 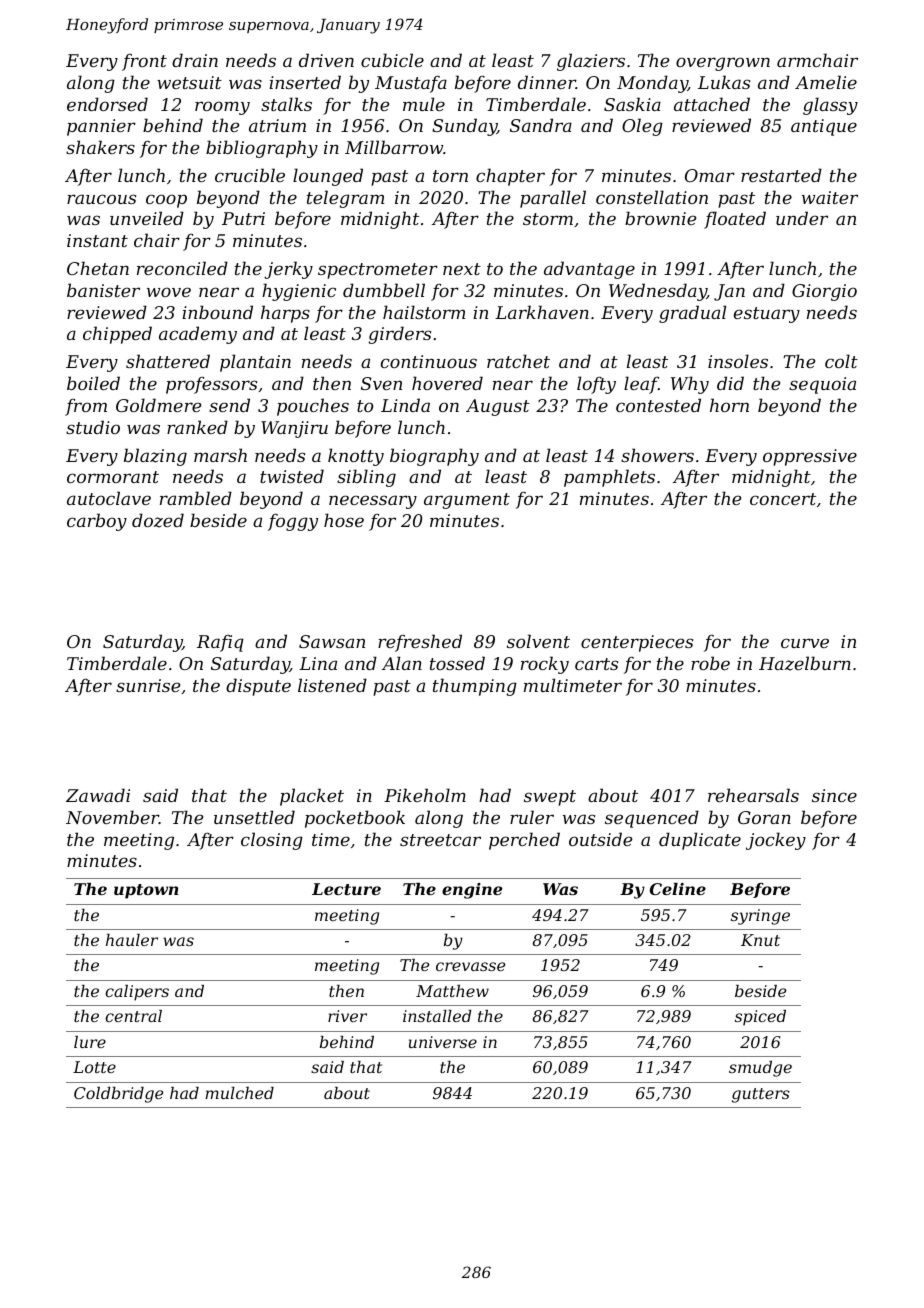 What do you see at coordinates (243, 218) in the screenshot?
I see `Putri` at bounding box center [243, 218].
